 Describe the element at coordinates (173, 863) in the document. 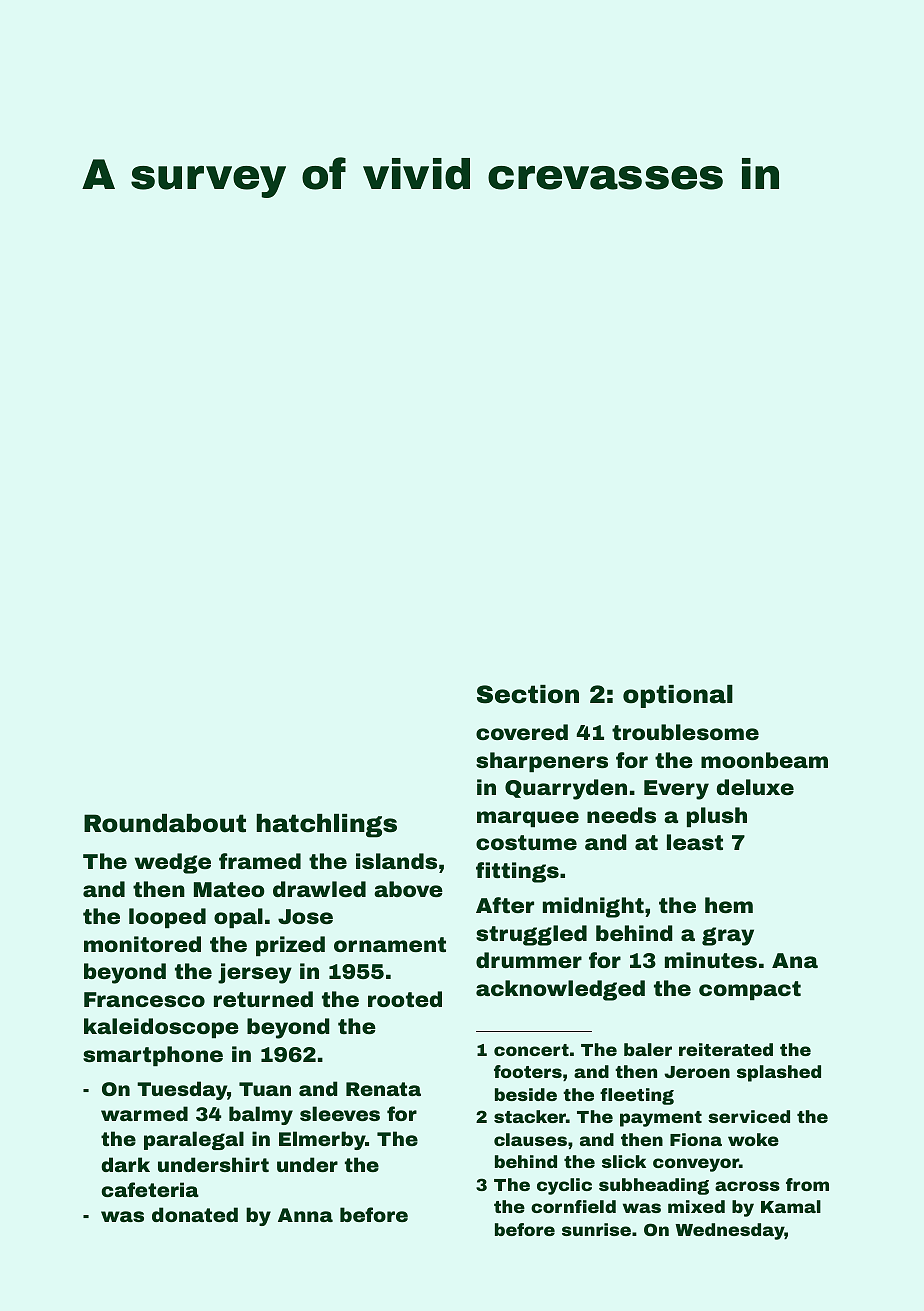

I see `wedge` at that location.
